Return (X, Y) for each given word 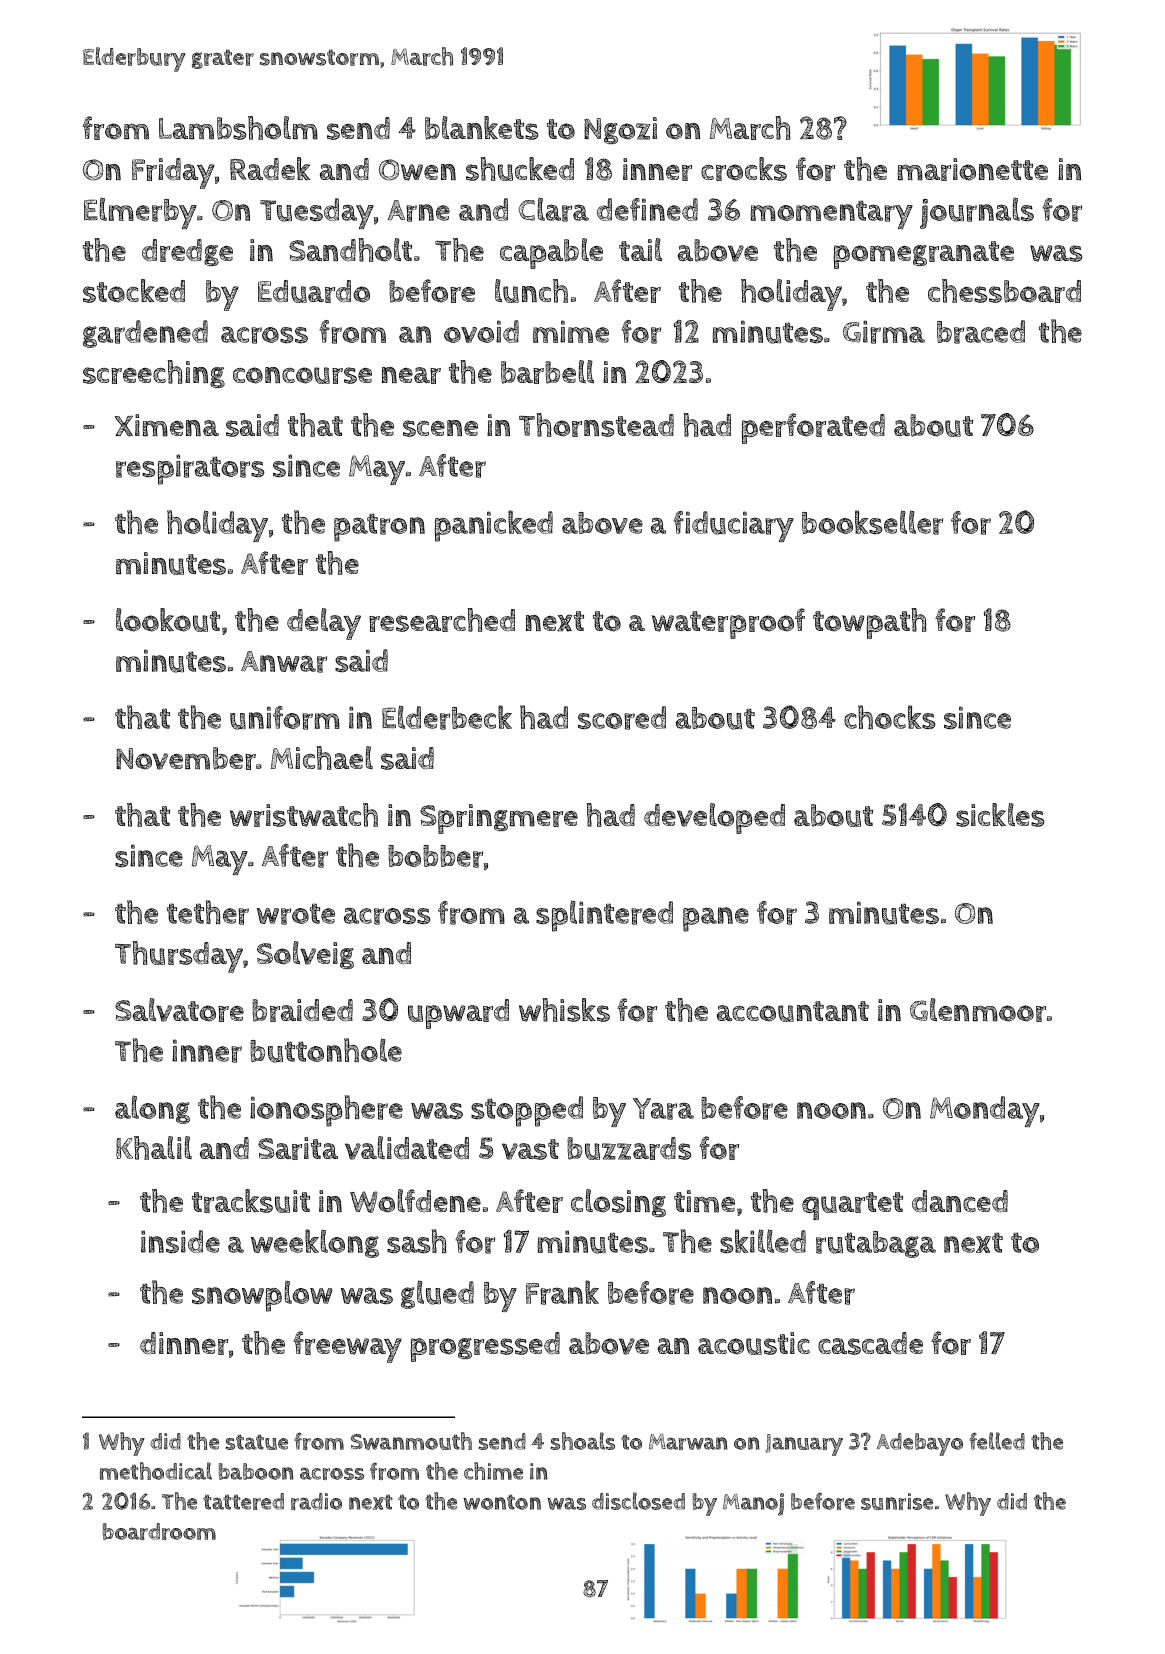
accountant (793, 1011)
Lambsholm (238, 128)
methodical (156, 1471)
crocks (744, 169)
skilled (763, 1241)
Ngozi (620, 130)
